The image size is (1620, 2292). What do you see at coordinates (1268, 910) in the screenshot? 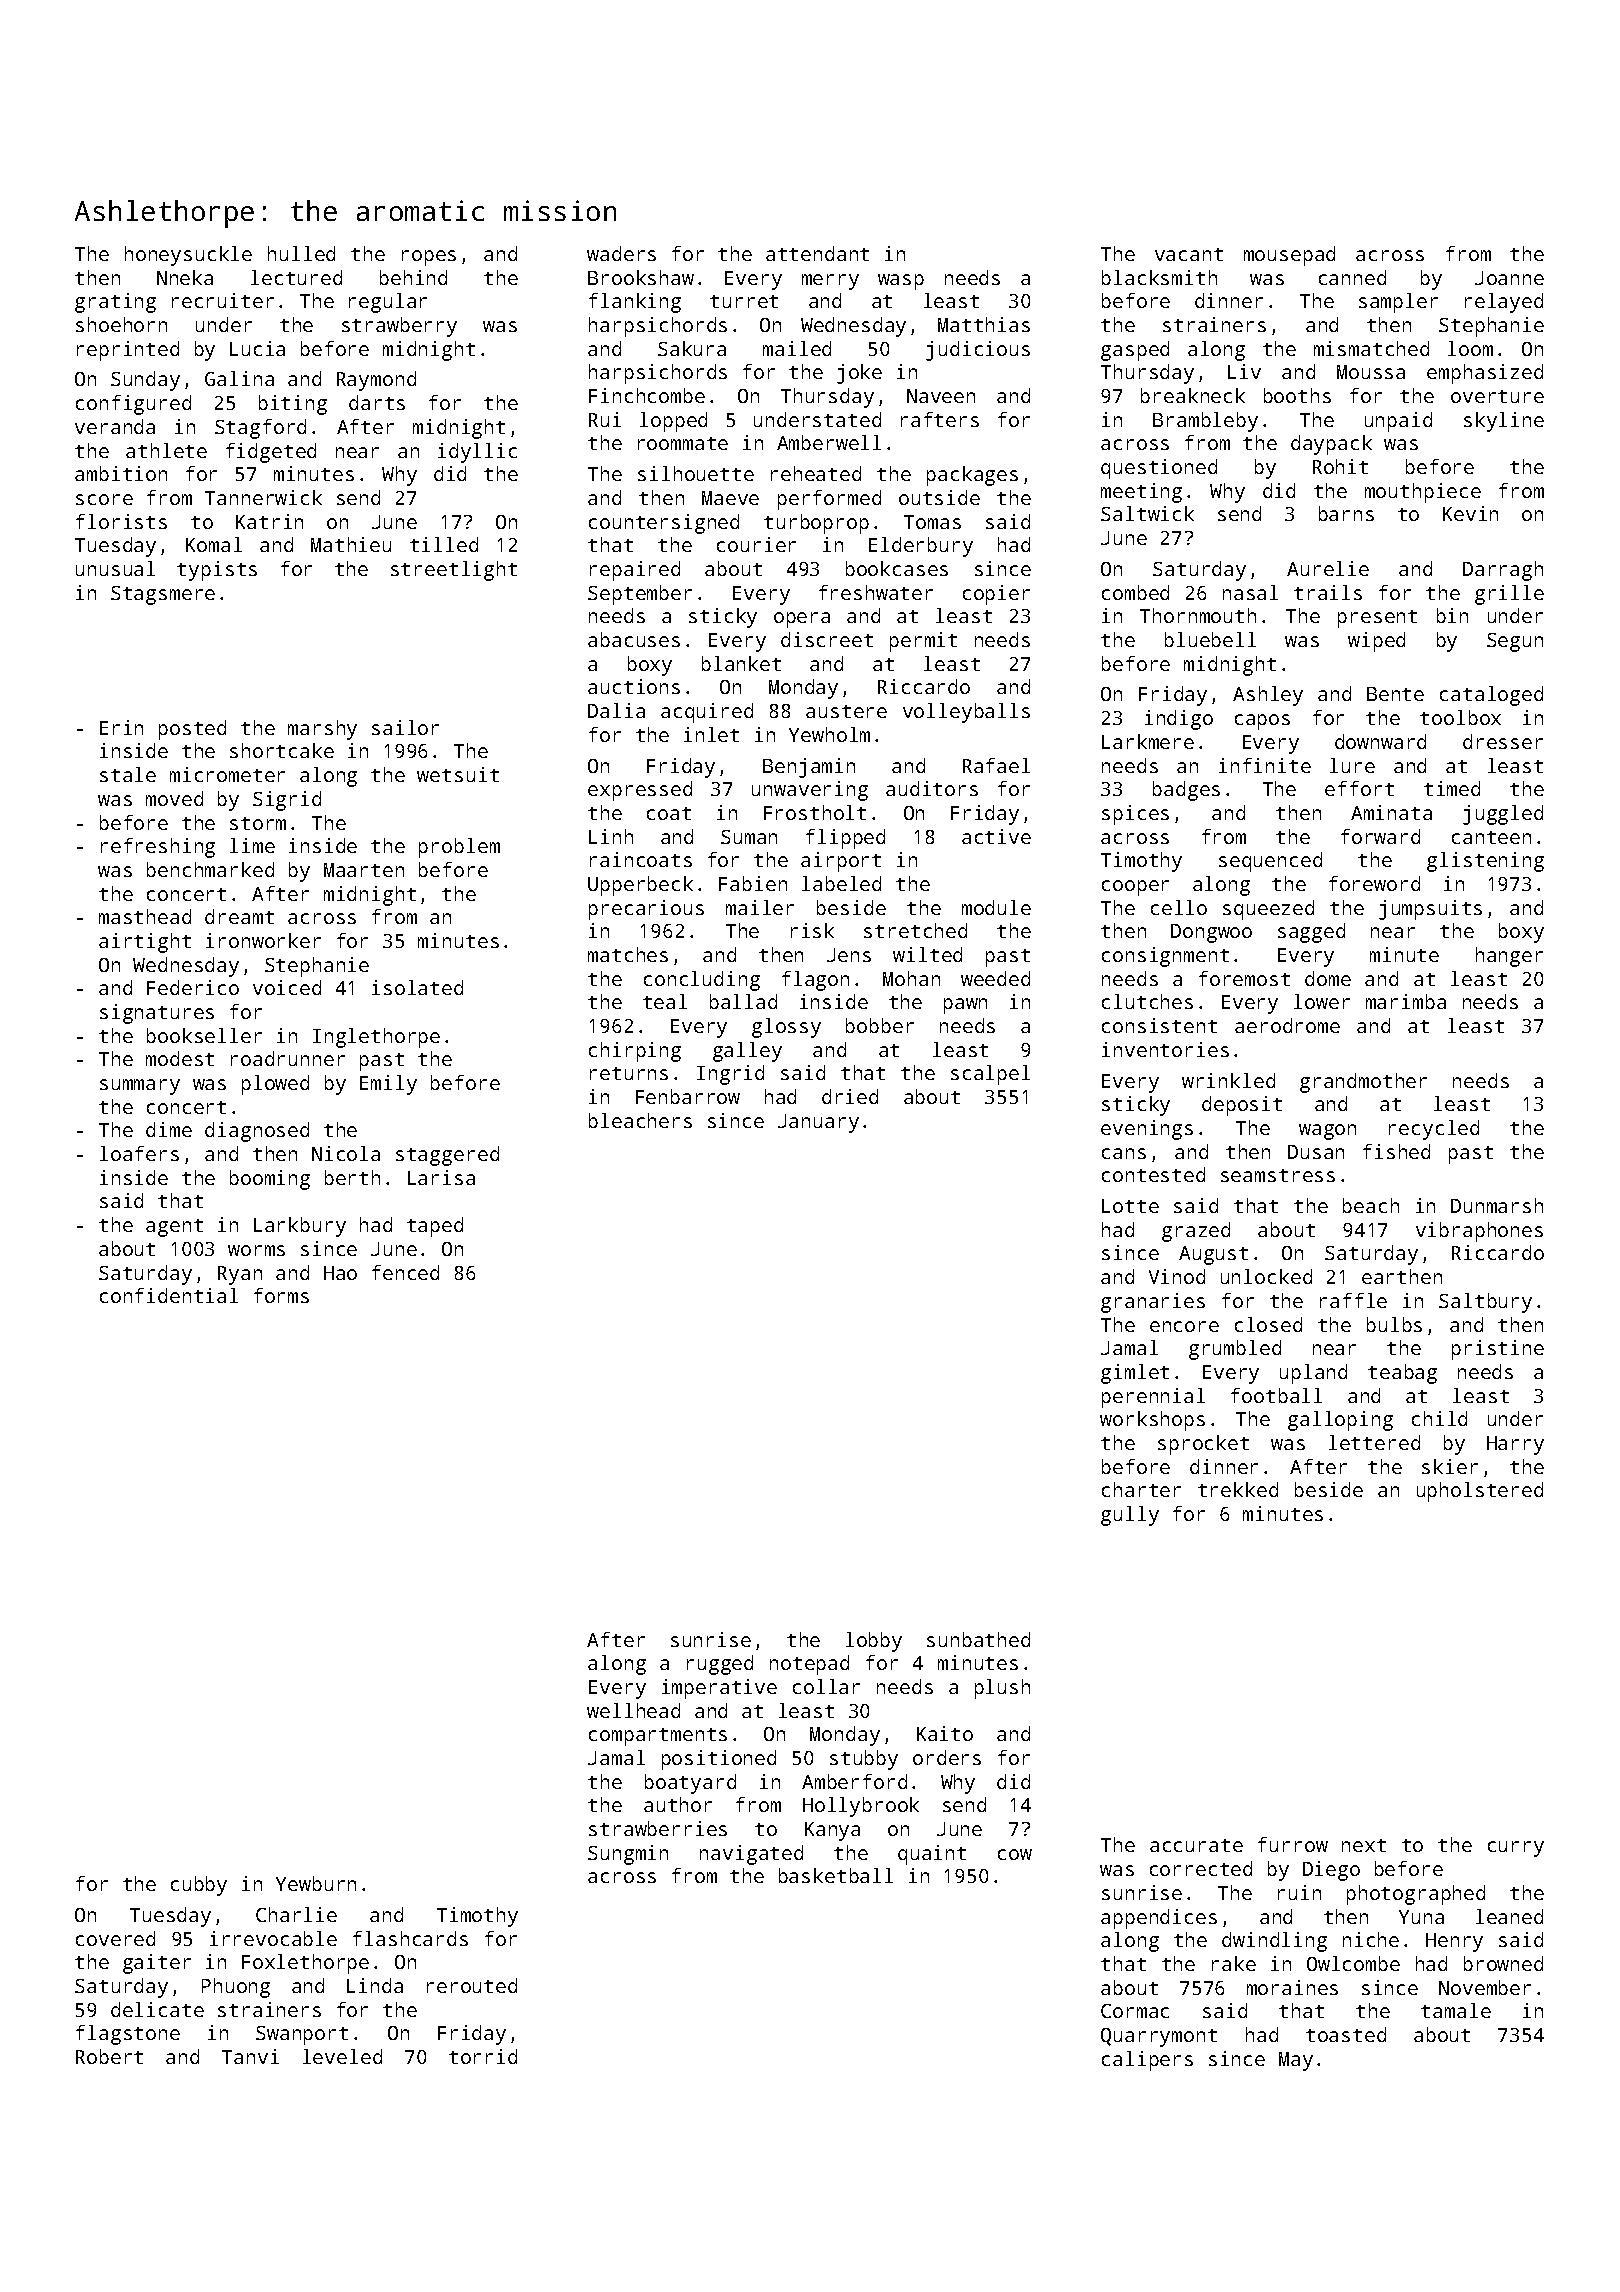
I see `squeezed` at bounding box center [1268, 910].
